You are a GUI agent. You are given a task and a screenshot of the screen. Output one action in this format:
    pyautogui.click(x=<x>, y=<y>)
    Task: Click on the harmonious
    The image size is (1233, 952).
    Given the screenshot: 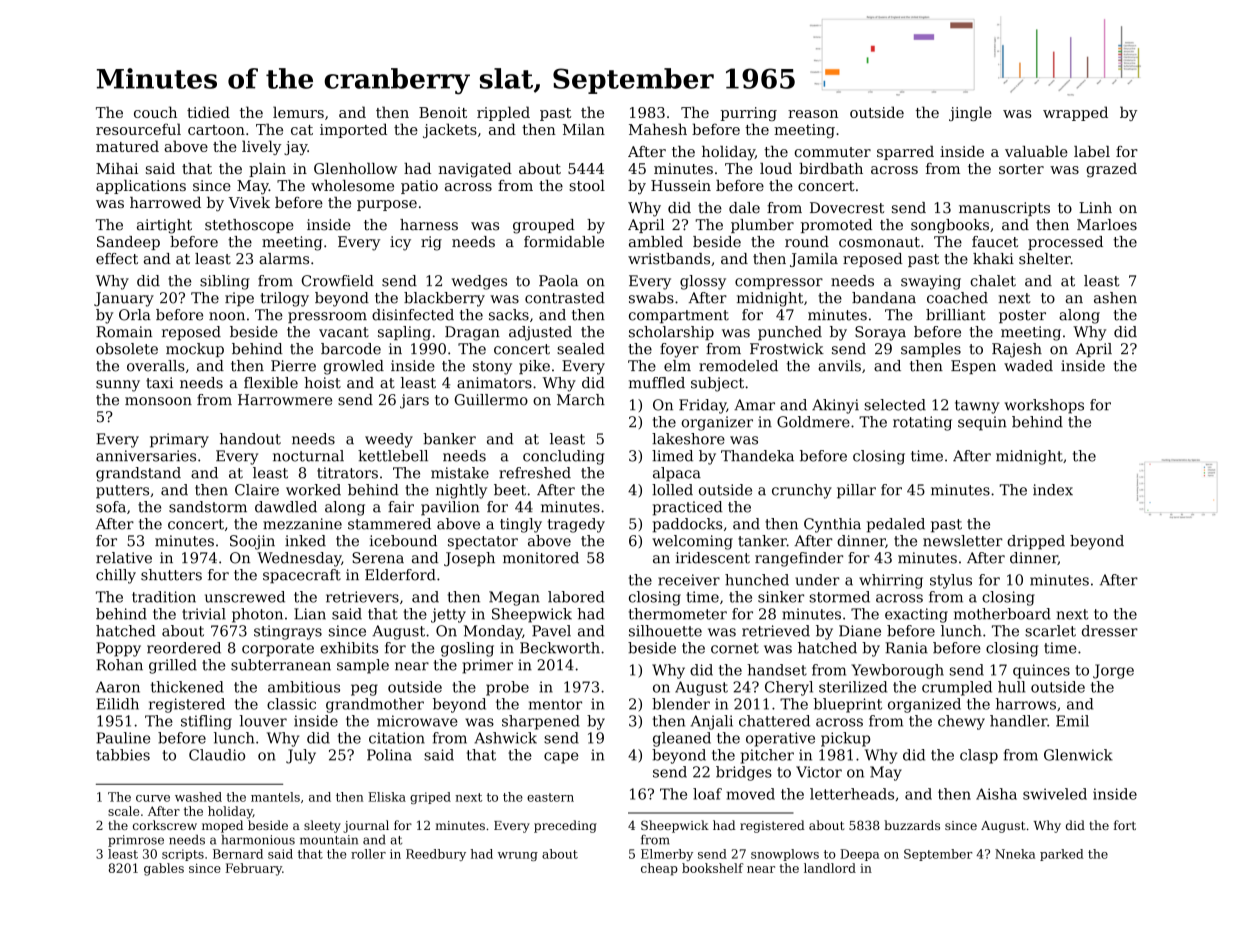 What is the action you would take?
    pyautogui.click(x=258, y=839)
